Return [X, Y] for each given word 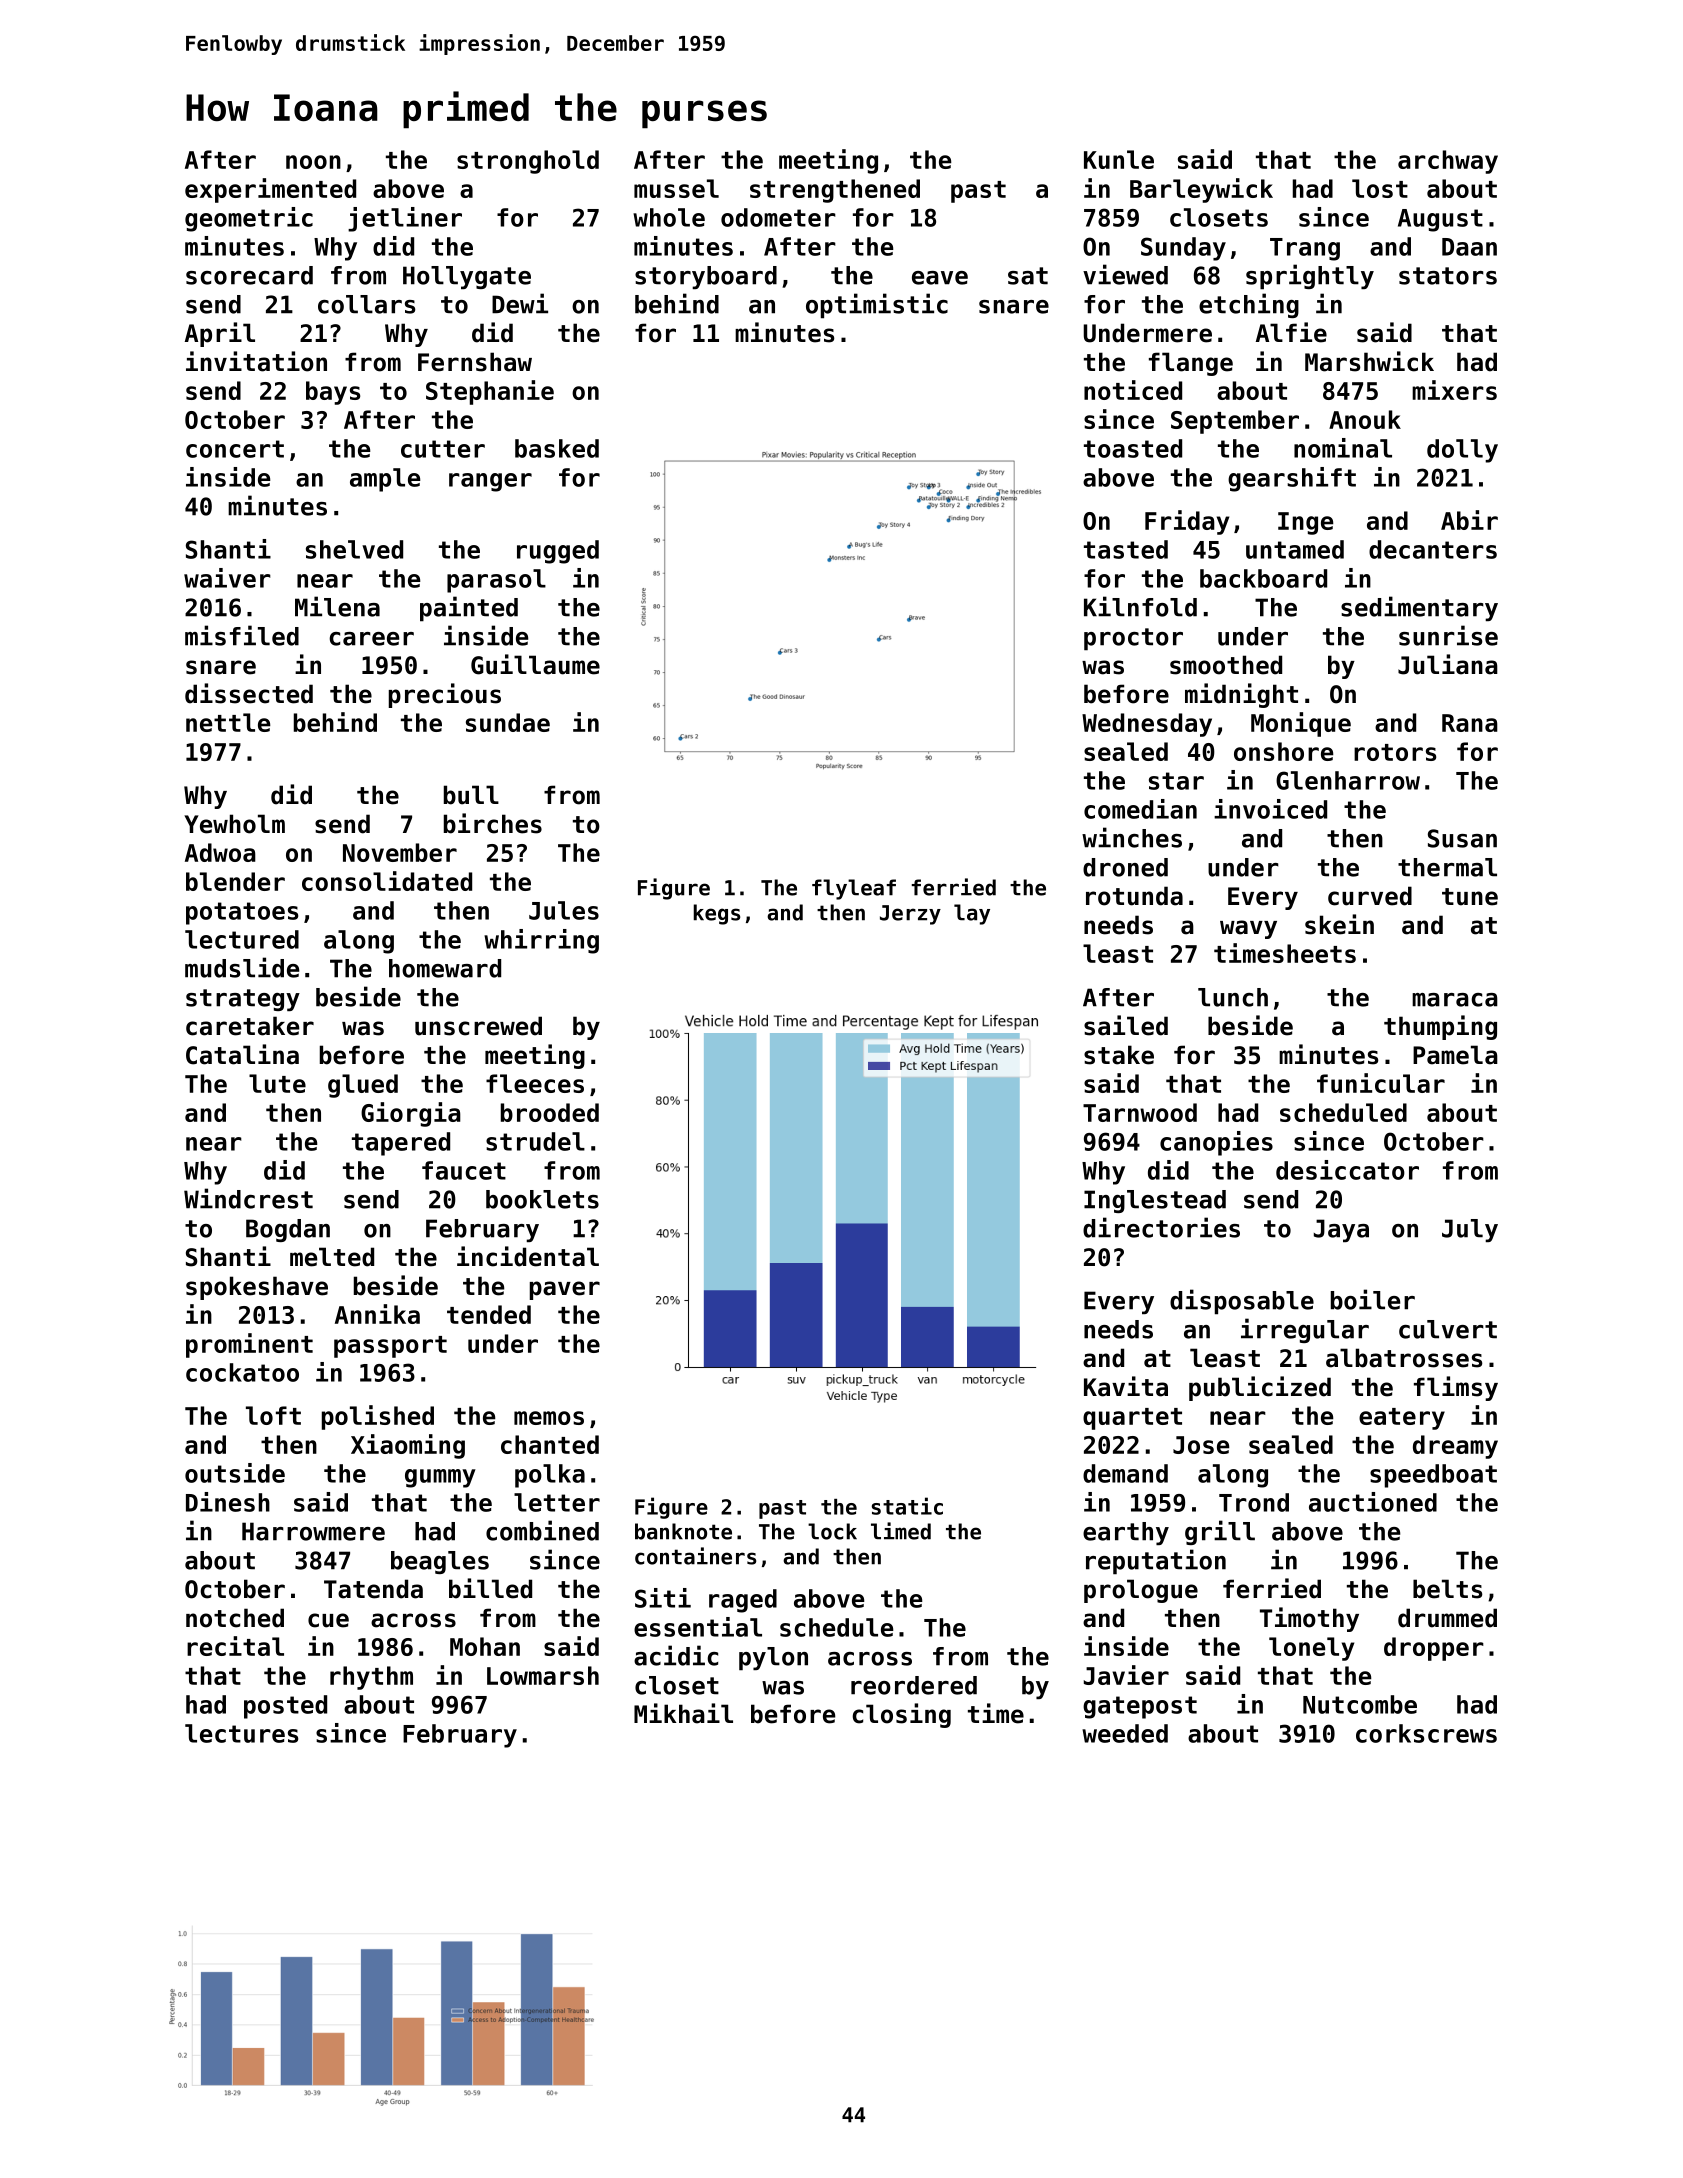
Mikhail [683, 1713]
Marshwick [1369, 361]
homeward [445, 968]
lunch [1233, 997]
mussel [676, 188]
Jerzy [910, 915]
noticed [1133, 390]
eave [940, 278]
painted [469, 609]
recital [235, 1646]
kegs [716, 914]
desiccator [1347, 1170]
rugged [558, 552]
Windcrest [248, 1198]
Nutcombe [1360, 1704]
